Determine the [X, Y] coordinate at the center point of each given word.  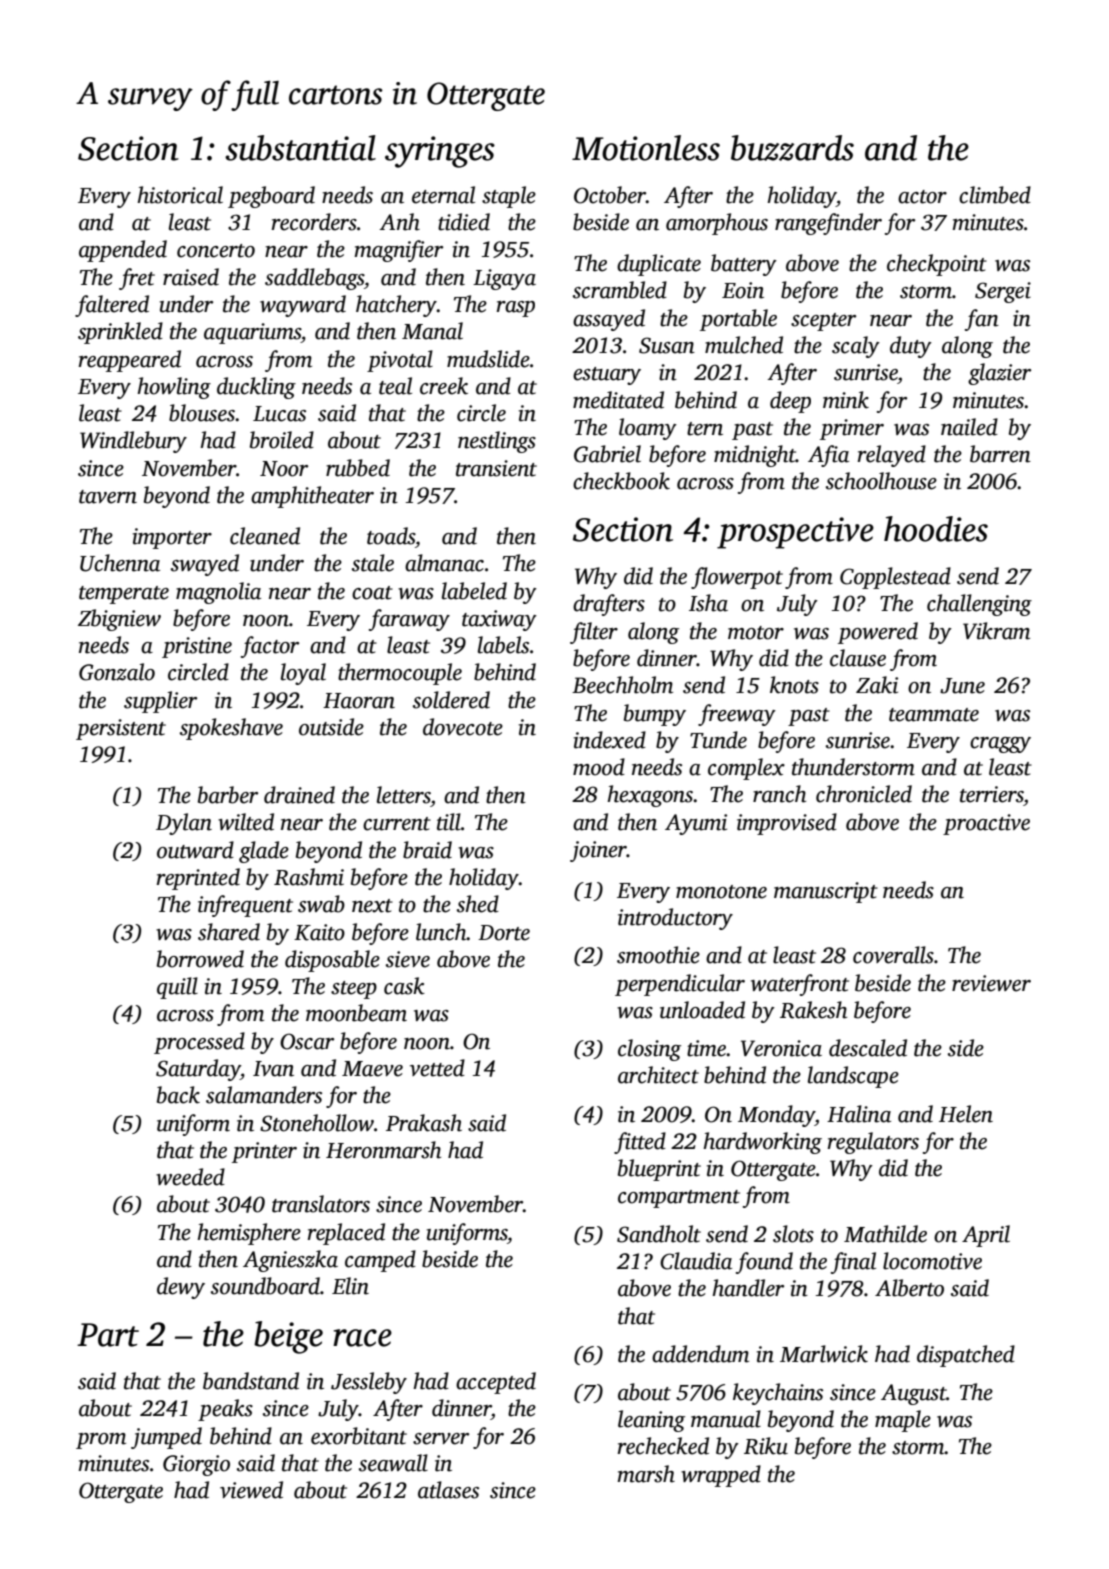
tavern [108, 497]
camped [380, 1261]
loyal [303, 674]
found [764, 1263]
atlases [448, 1490]
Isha [708, 603]
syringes [440, 152]
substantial [300, 148]
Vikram [996, 631]
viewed [251, 1490]
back [178, 1095]
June [962, 686]
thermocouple [400, 674]
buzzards [792, 148]
